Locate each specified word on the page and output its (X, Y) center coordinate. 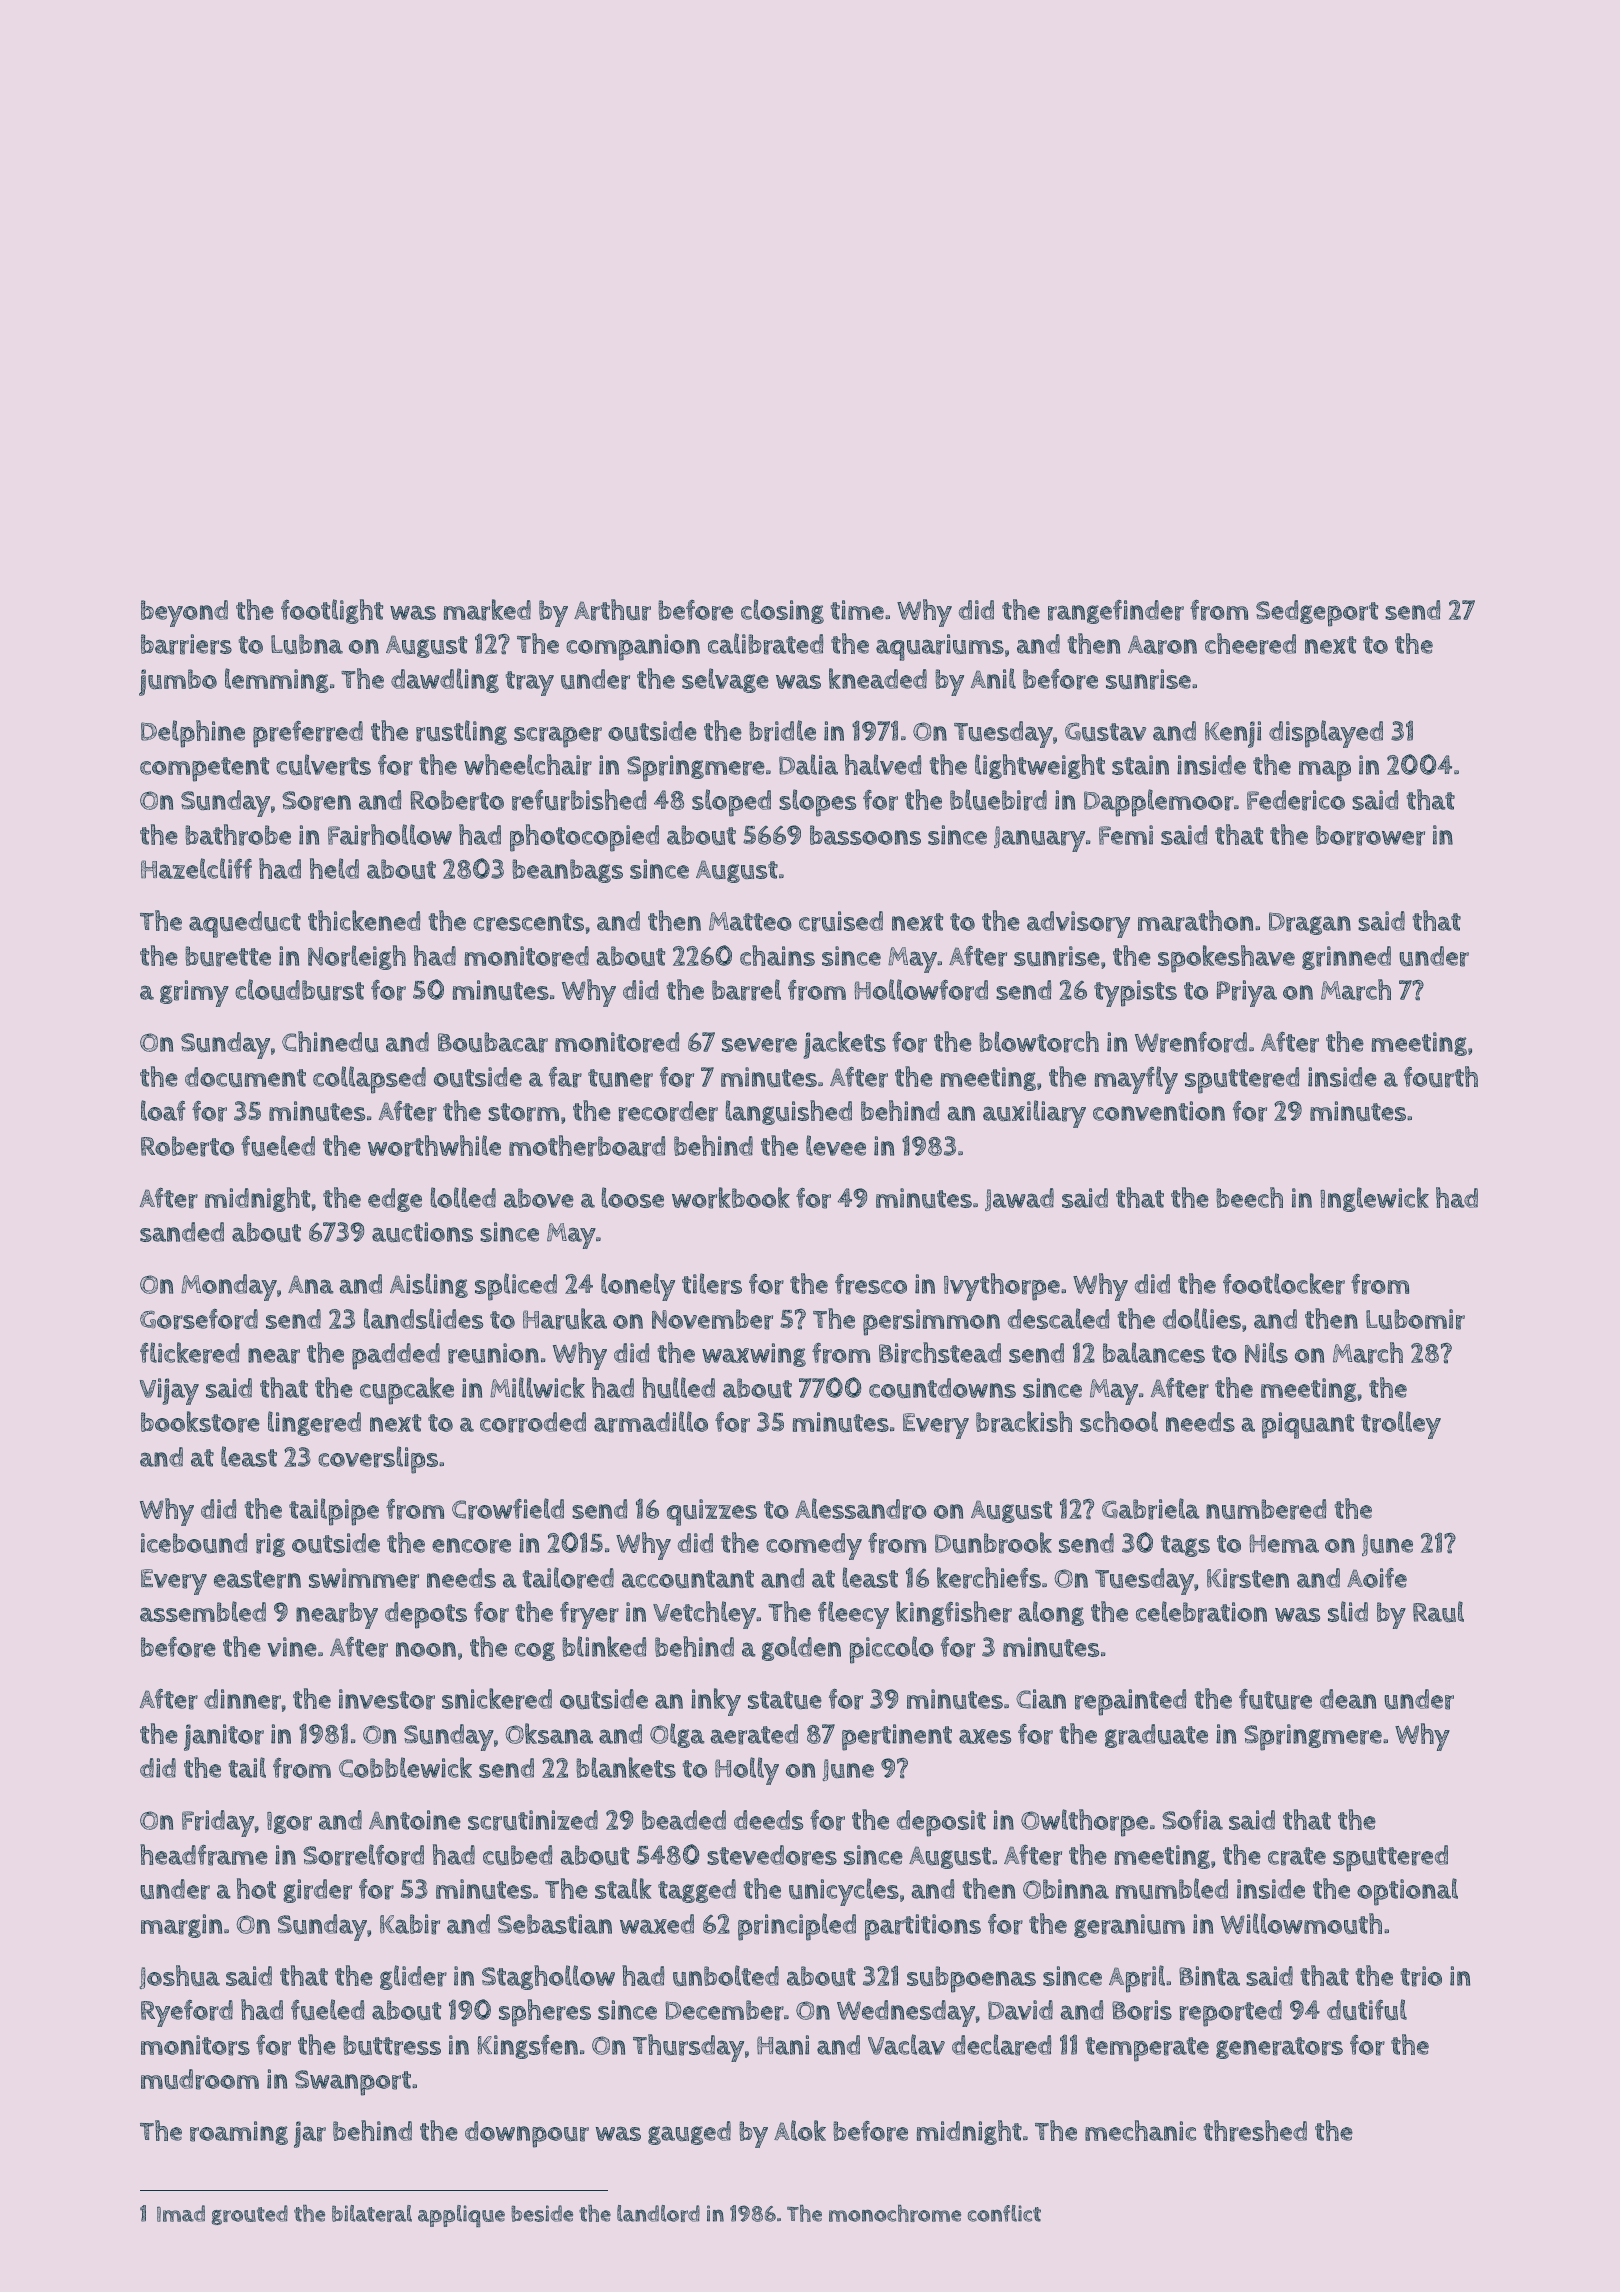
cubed (517, 1855)
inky (716, 1702)
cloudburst (299, 990)
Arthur (612, 610)
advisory (1078, 924)
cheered (1250, 644)
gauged (689, 2133)
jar (310, 2134)
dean (1348, 1699)
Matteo (750, 921)
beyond (184, 613)
